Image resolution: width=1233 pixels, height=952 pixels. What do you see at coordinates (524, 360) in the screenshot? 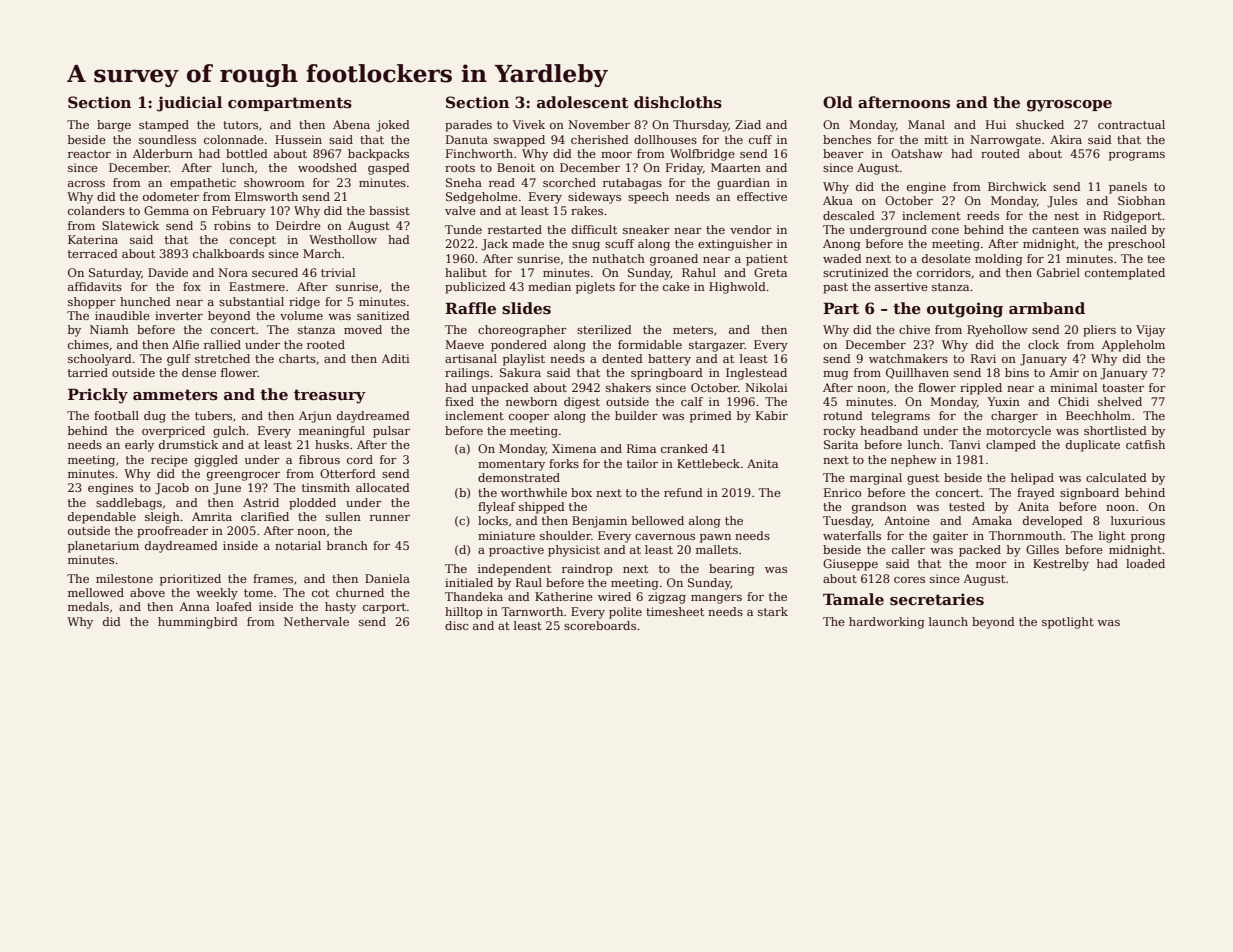
I see `playlist` at bounding box center [524, 360].
